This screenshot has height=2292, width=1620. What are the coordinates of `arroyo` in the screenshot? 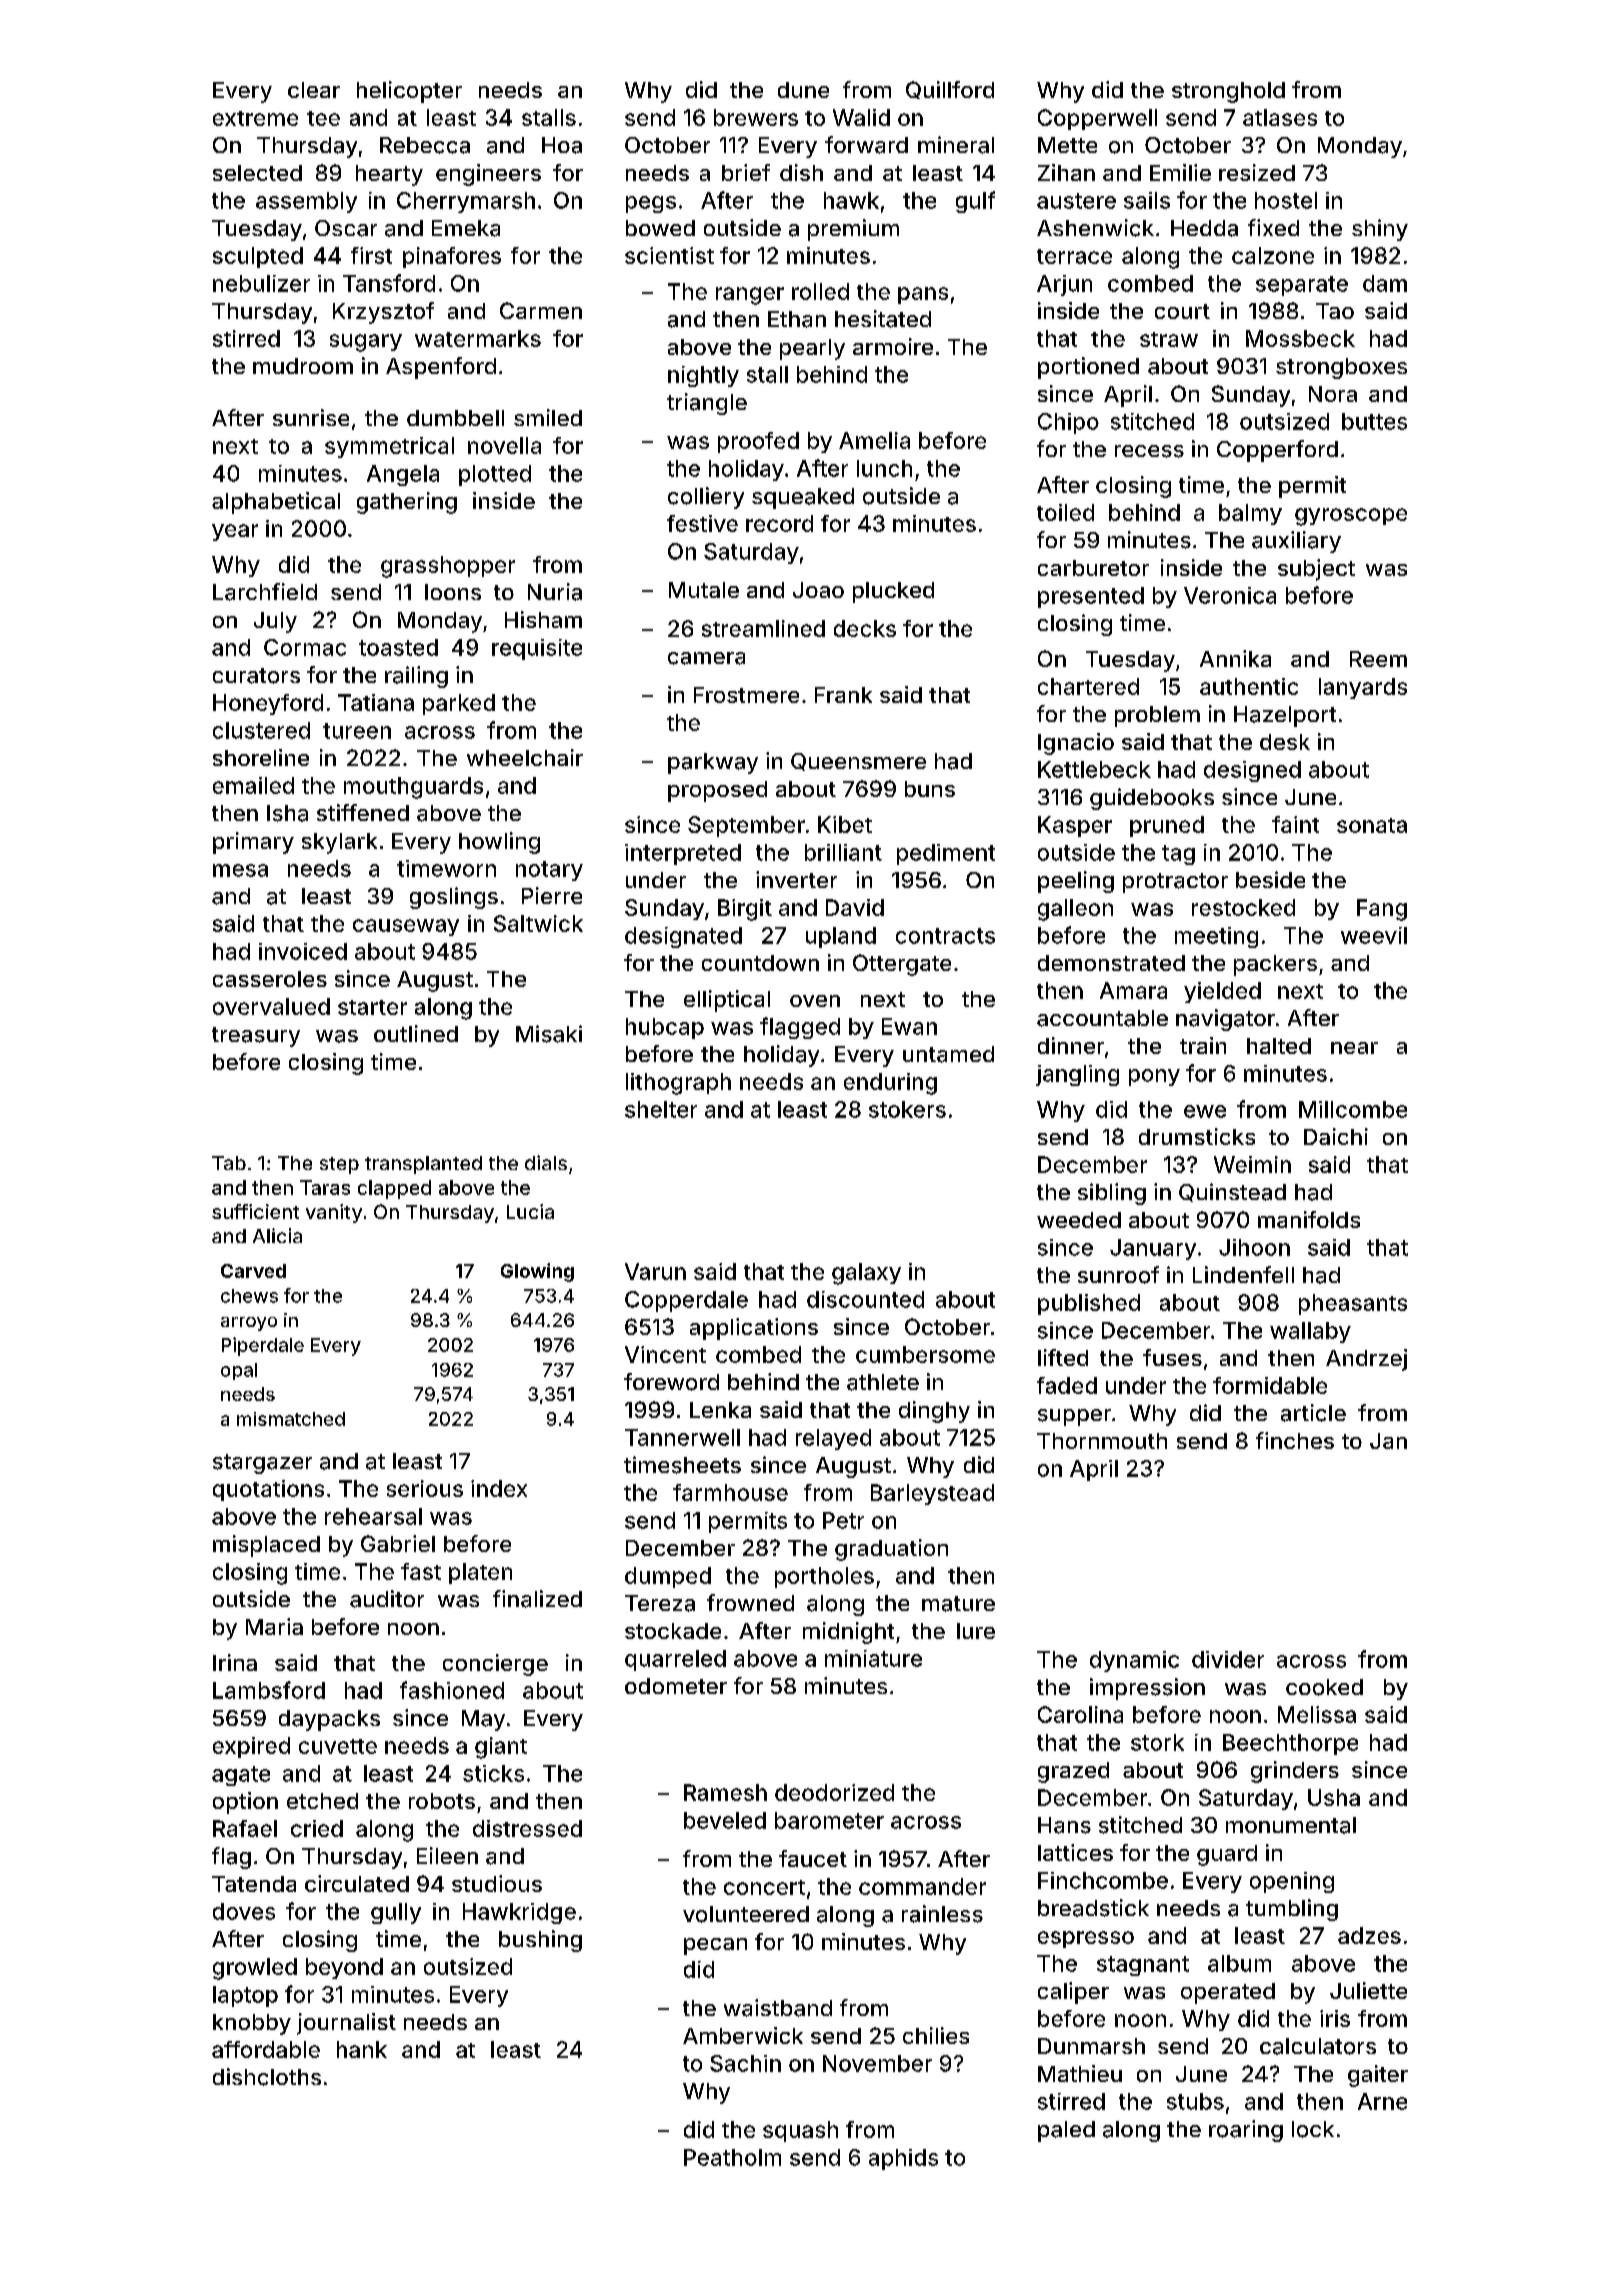 It's located at (249, 1324).
